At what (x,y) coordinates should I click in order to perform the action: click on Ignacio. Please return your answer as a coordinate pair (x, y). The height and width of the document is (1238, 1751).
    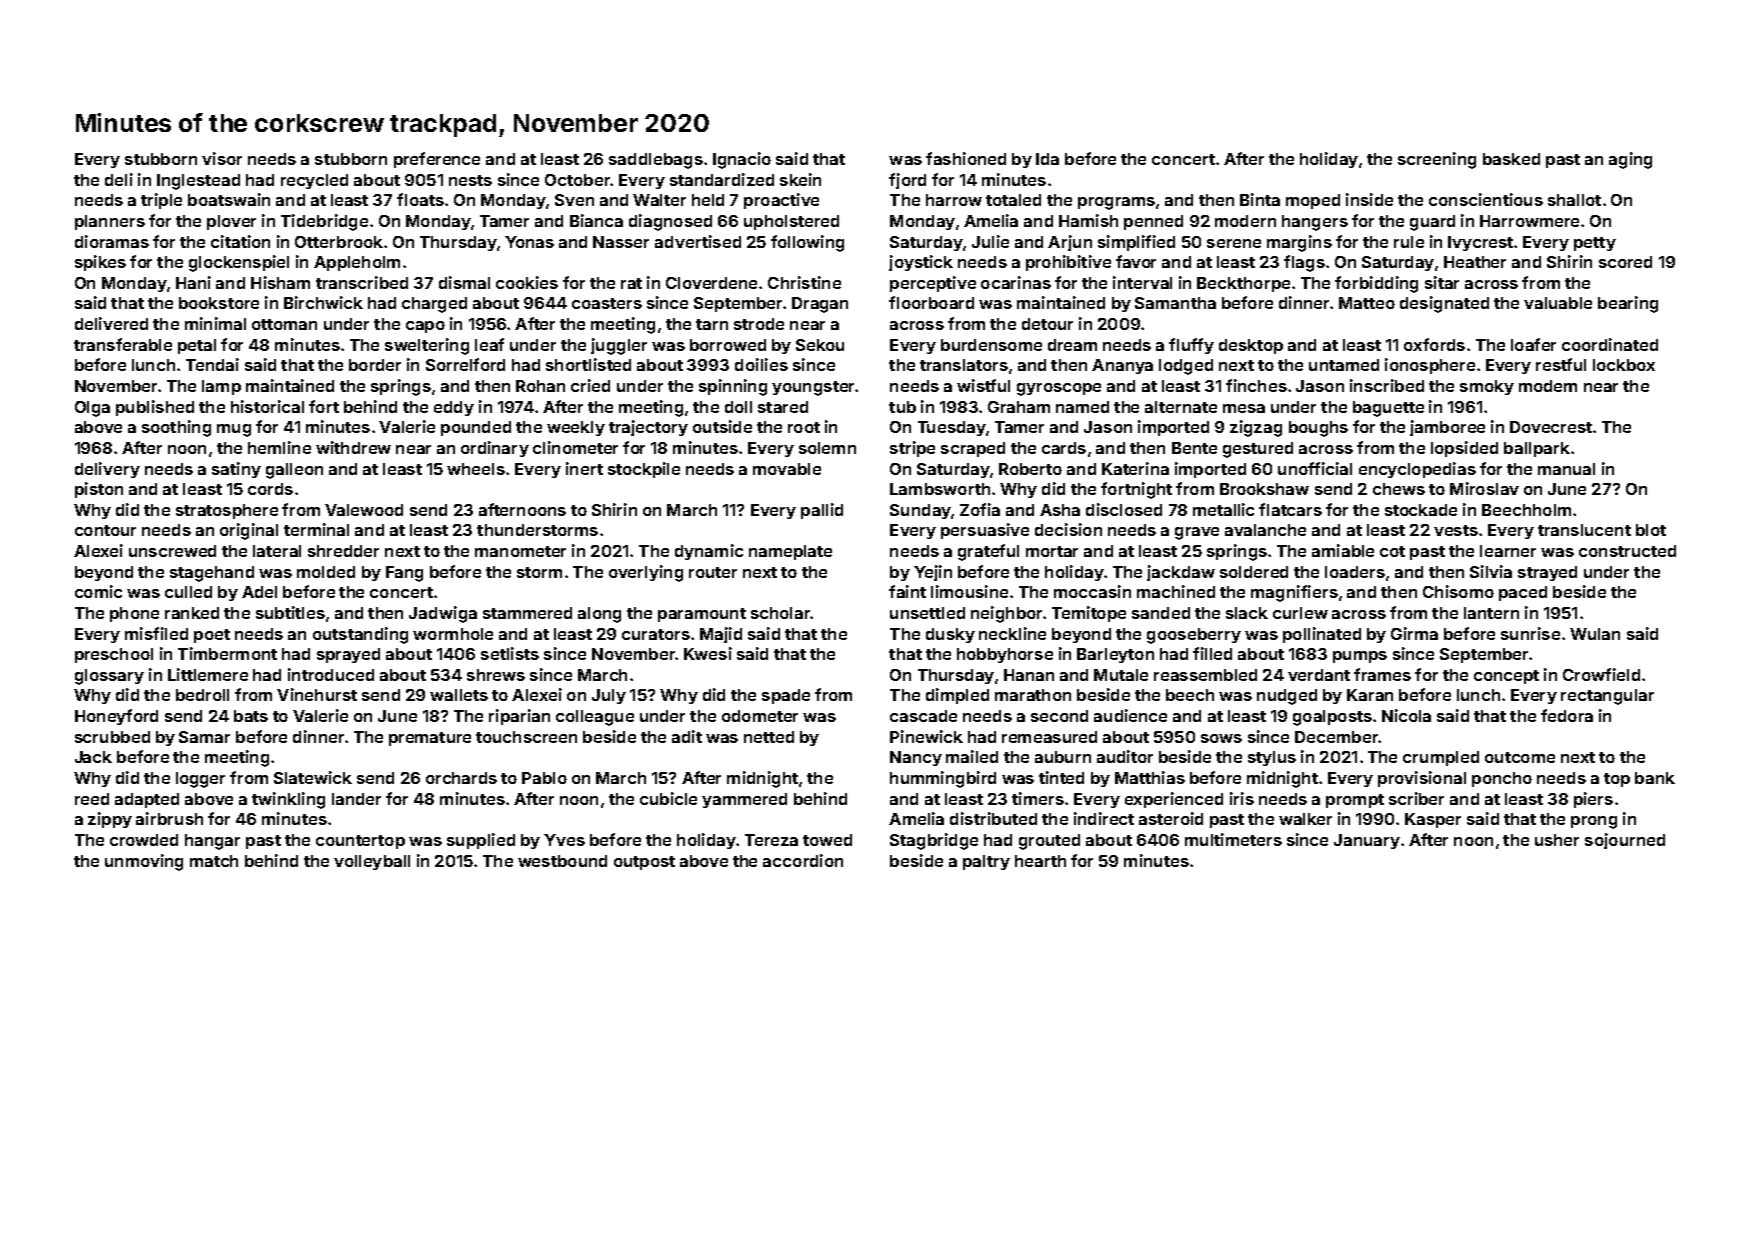
    Looking at the image, I should click on (742, 160).
